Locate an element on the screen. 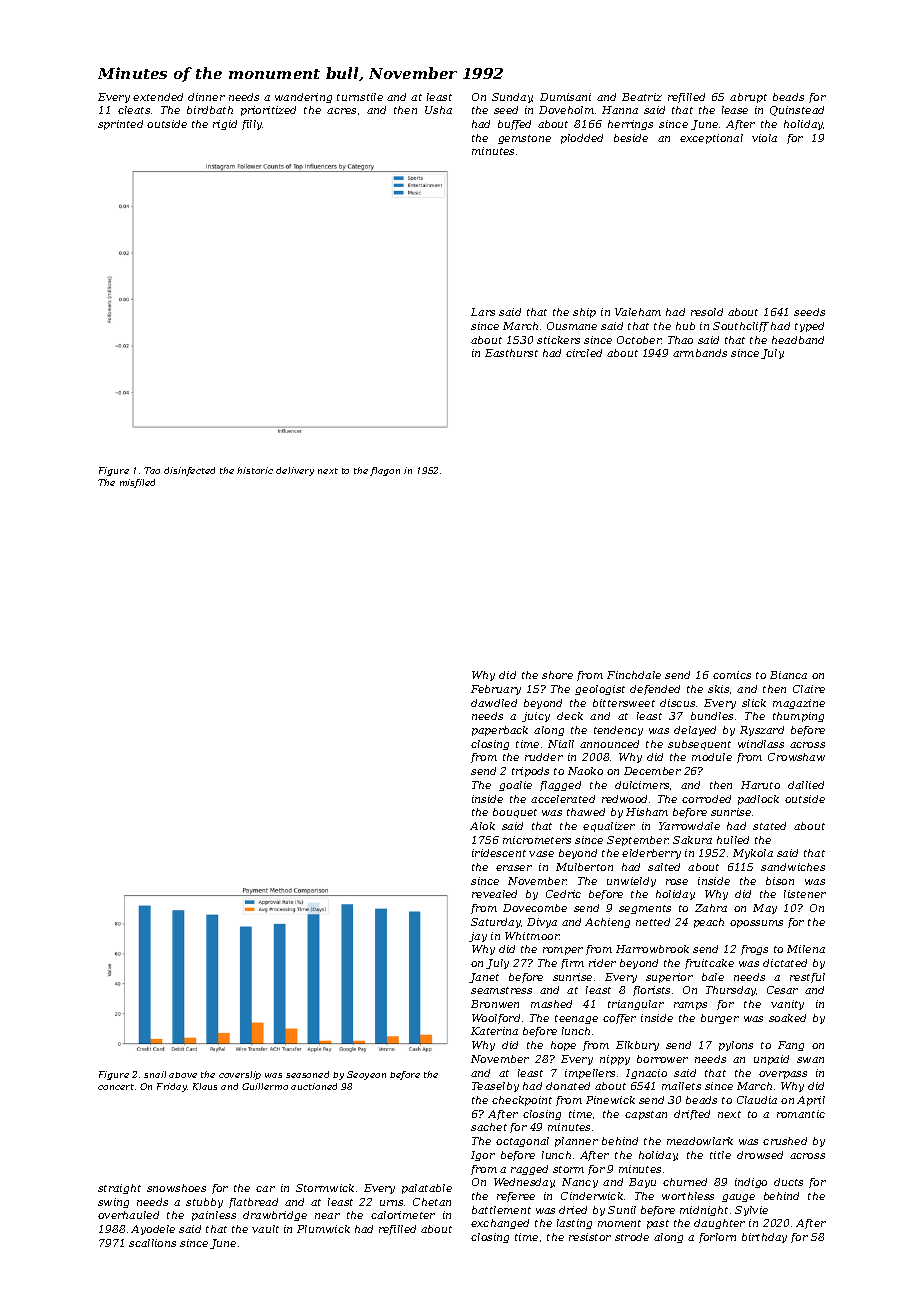 Image resolution: width=924 pixels, height=1308 pixels. rigid is located at coordinates (225, 125).
